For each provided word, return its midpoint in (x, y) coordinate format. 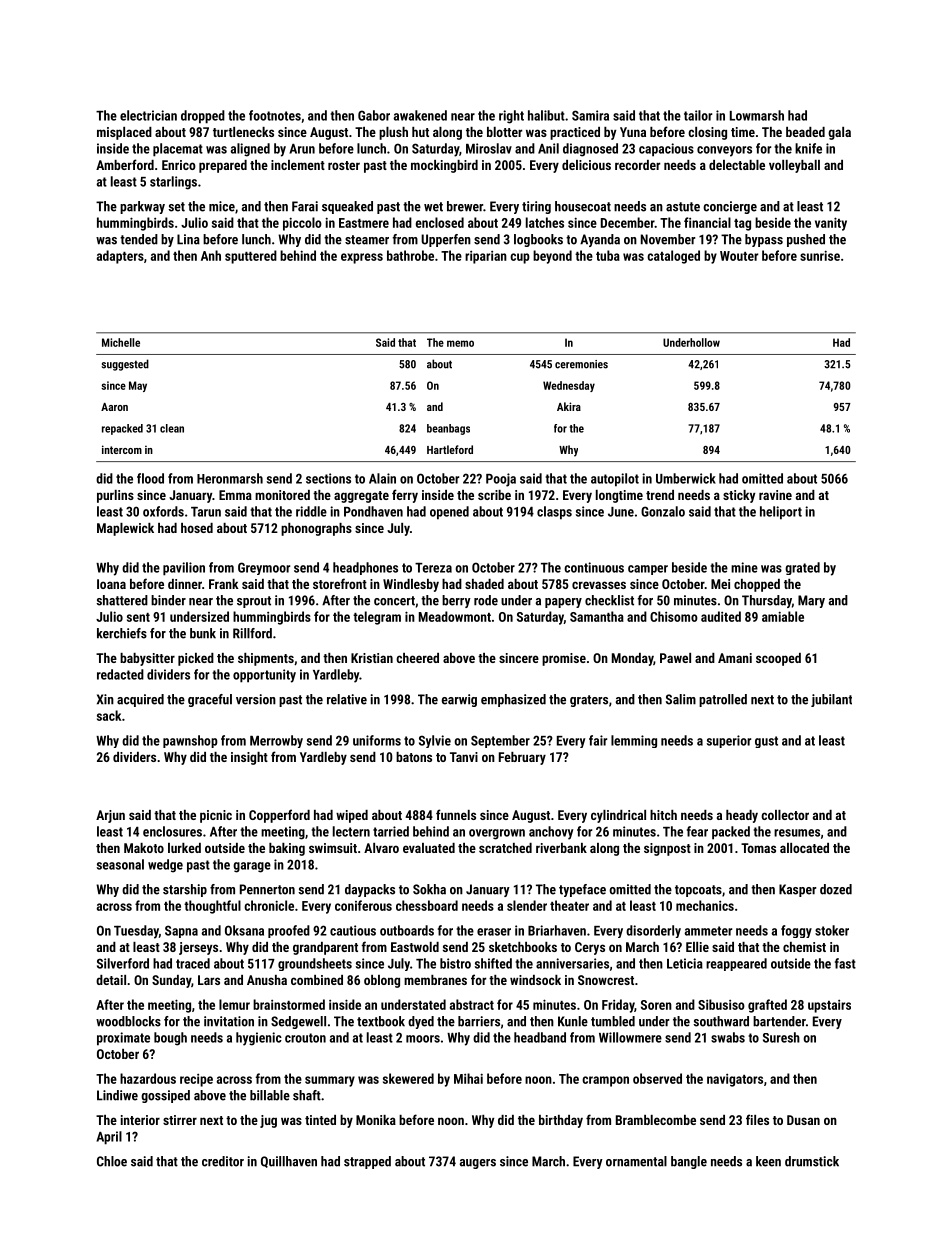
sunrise (820, 255)
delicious (586, 165)
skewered (408, 1078)
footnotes (275, 115)
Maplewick (125, 529)
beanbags (448, 429)
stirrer (180, 1120)
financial (707, 222)
